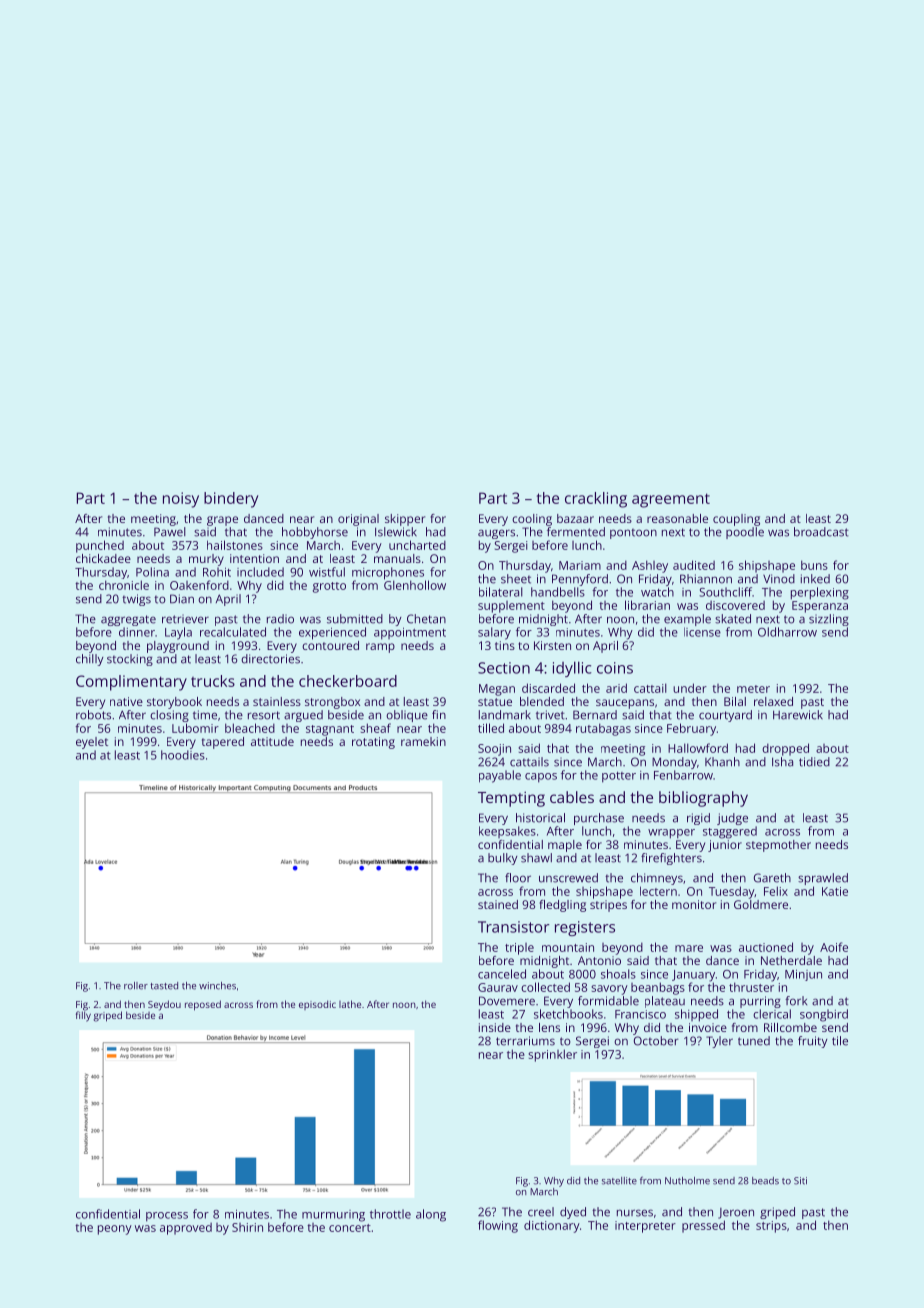 This screenshot has height=1308, width=924. What do you see at coordinates (100, 546) in the screenshot?
I see `punched` at bounding box center [100, 546].
